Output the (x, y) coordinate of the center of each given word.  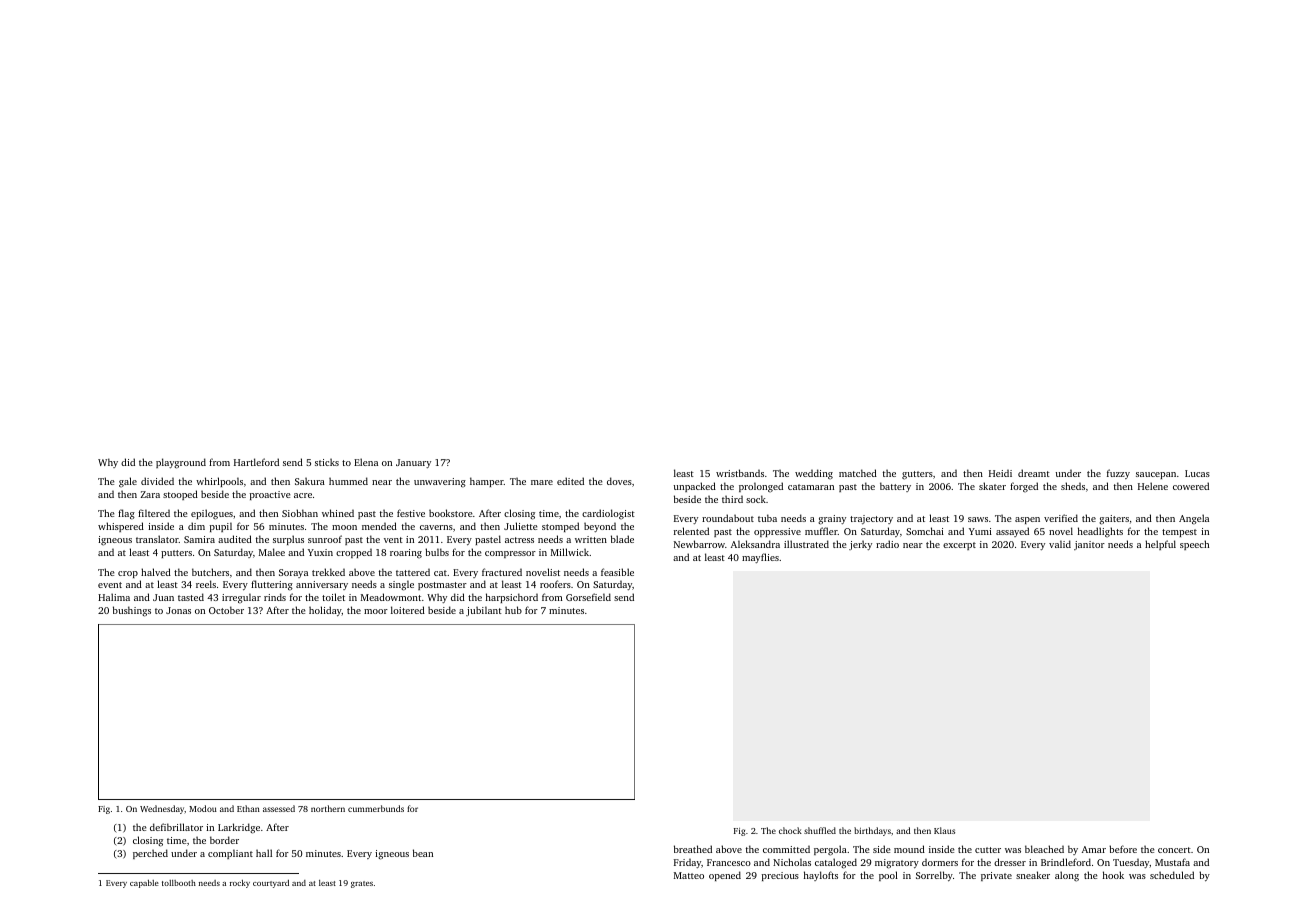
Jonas (178, 610)
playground (181, 463)
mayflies (760, 558)
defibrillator (176, 827)
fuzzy (1118, 474)
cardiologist (608, 514)
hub (513, 610)
